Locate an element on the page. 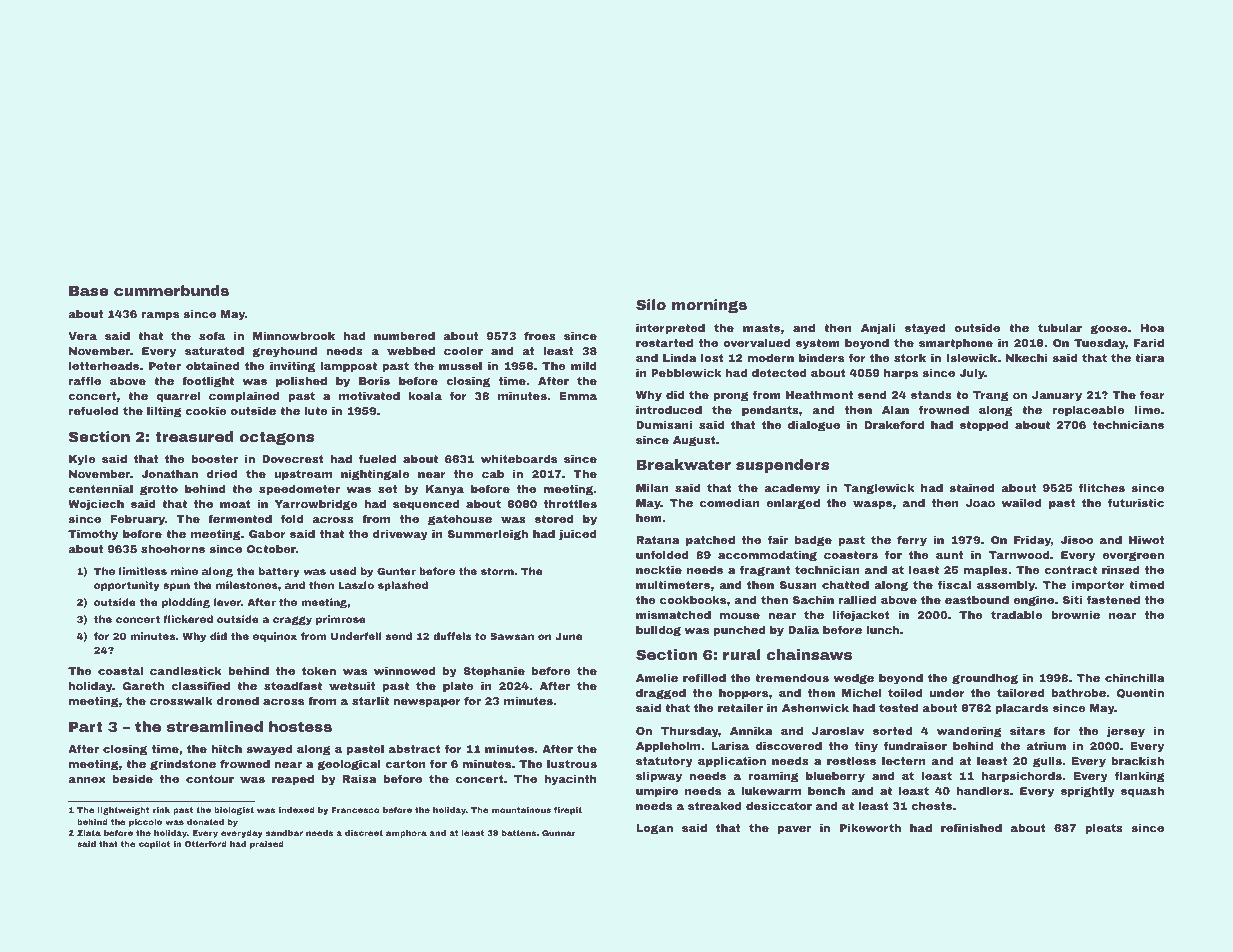 The height and width of the document is (952, 1233). newspaper is located at coordinates (427, 703).
